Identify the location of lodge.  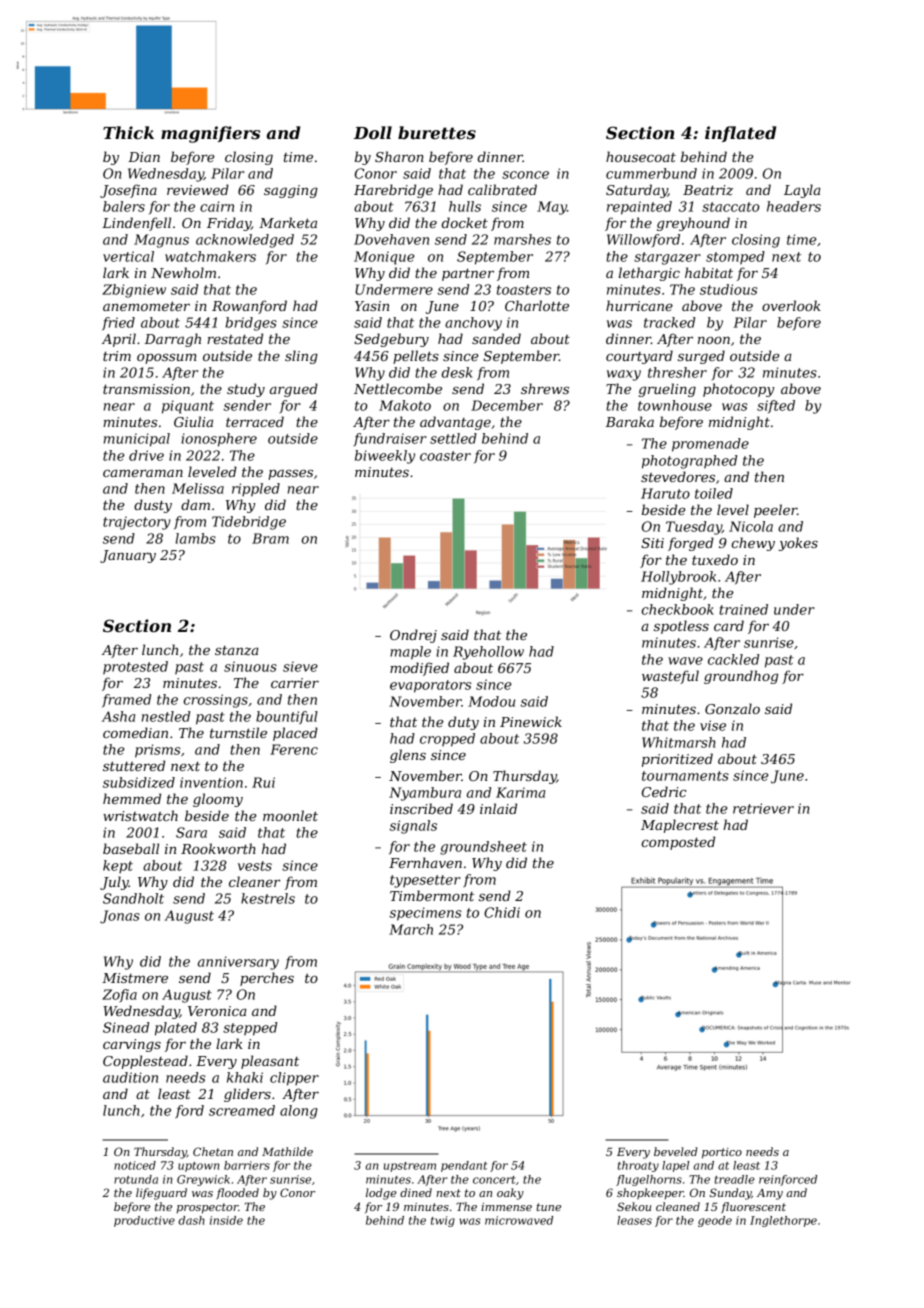
(381, 1194).
